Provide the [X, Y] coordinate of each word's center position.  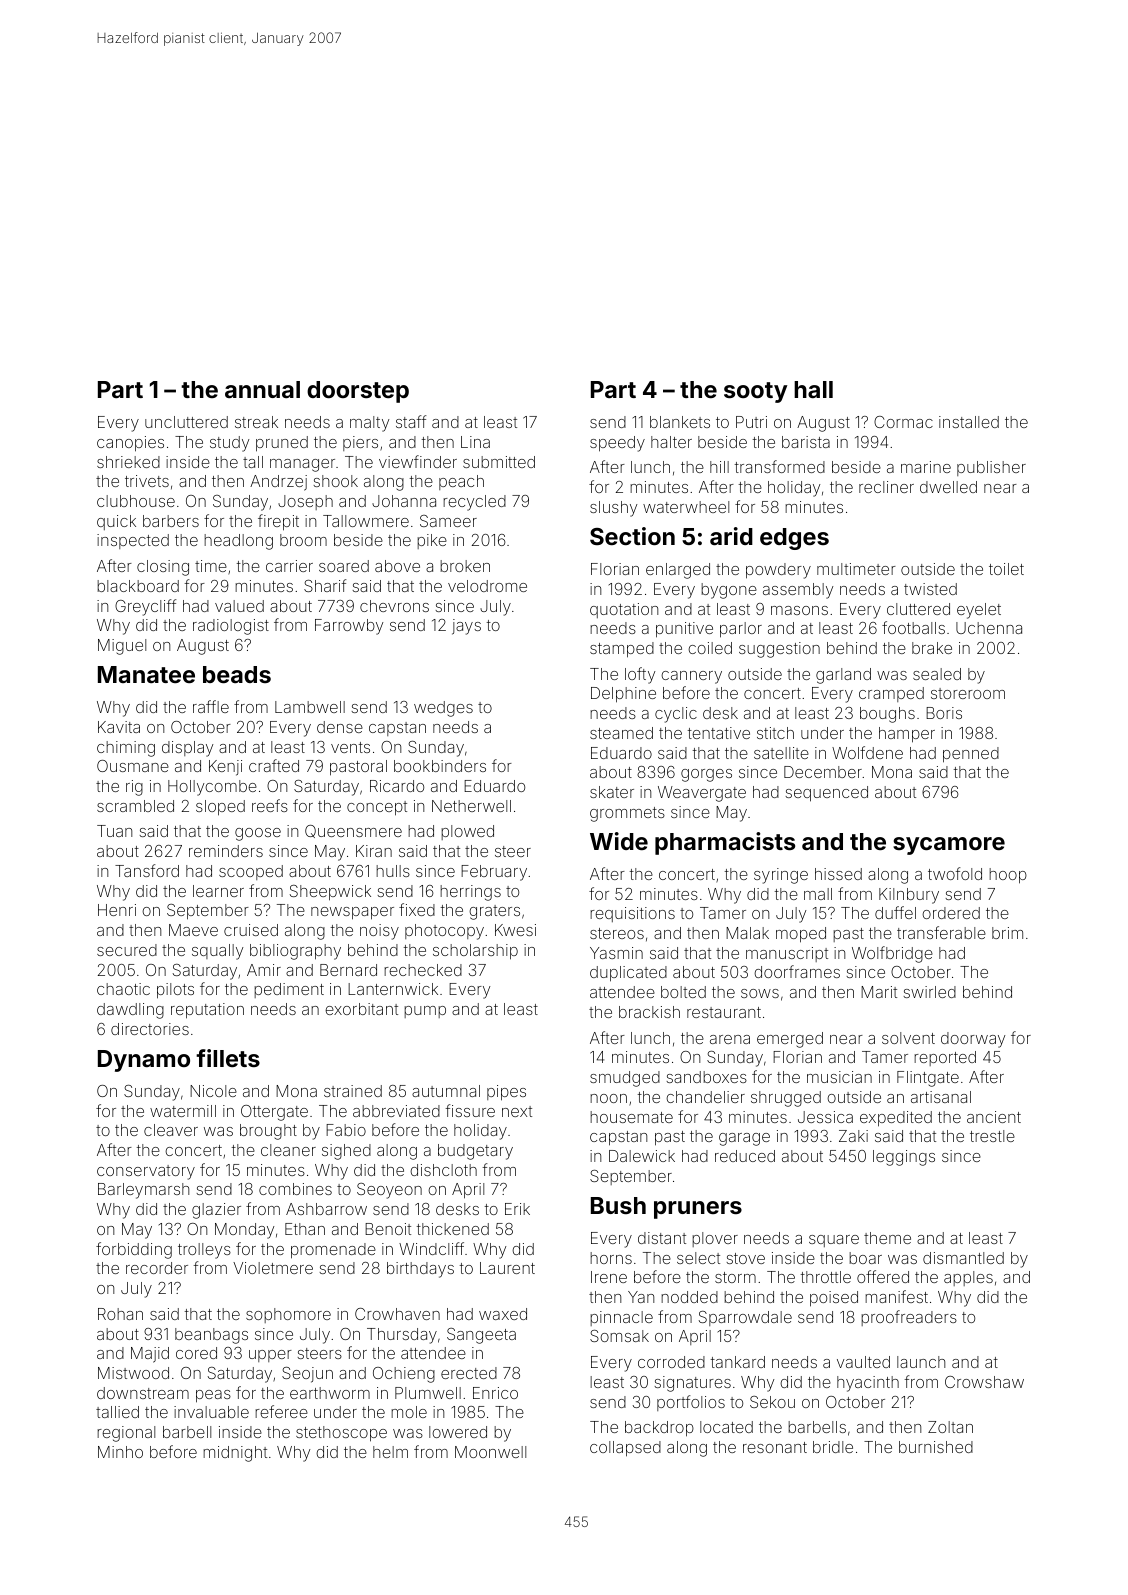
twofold [955, 873]
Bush [618, 1205]
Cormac [903, 422]
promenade [333, 1251]
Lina [475, 442]
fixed [417, 909]
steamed [621, 733]
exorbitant [361, 1009]
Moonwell [490, 1452]
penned [971, 755]
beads [237, 674]
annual [262, 389]
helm [390, 1452]
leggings [904, 1158]
